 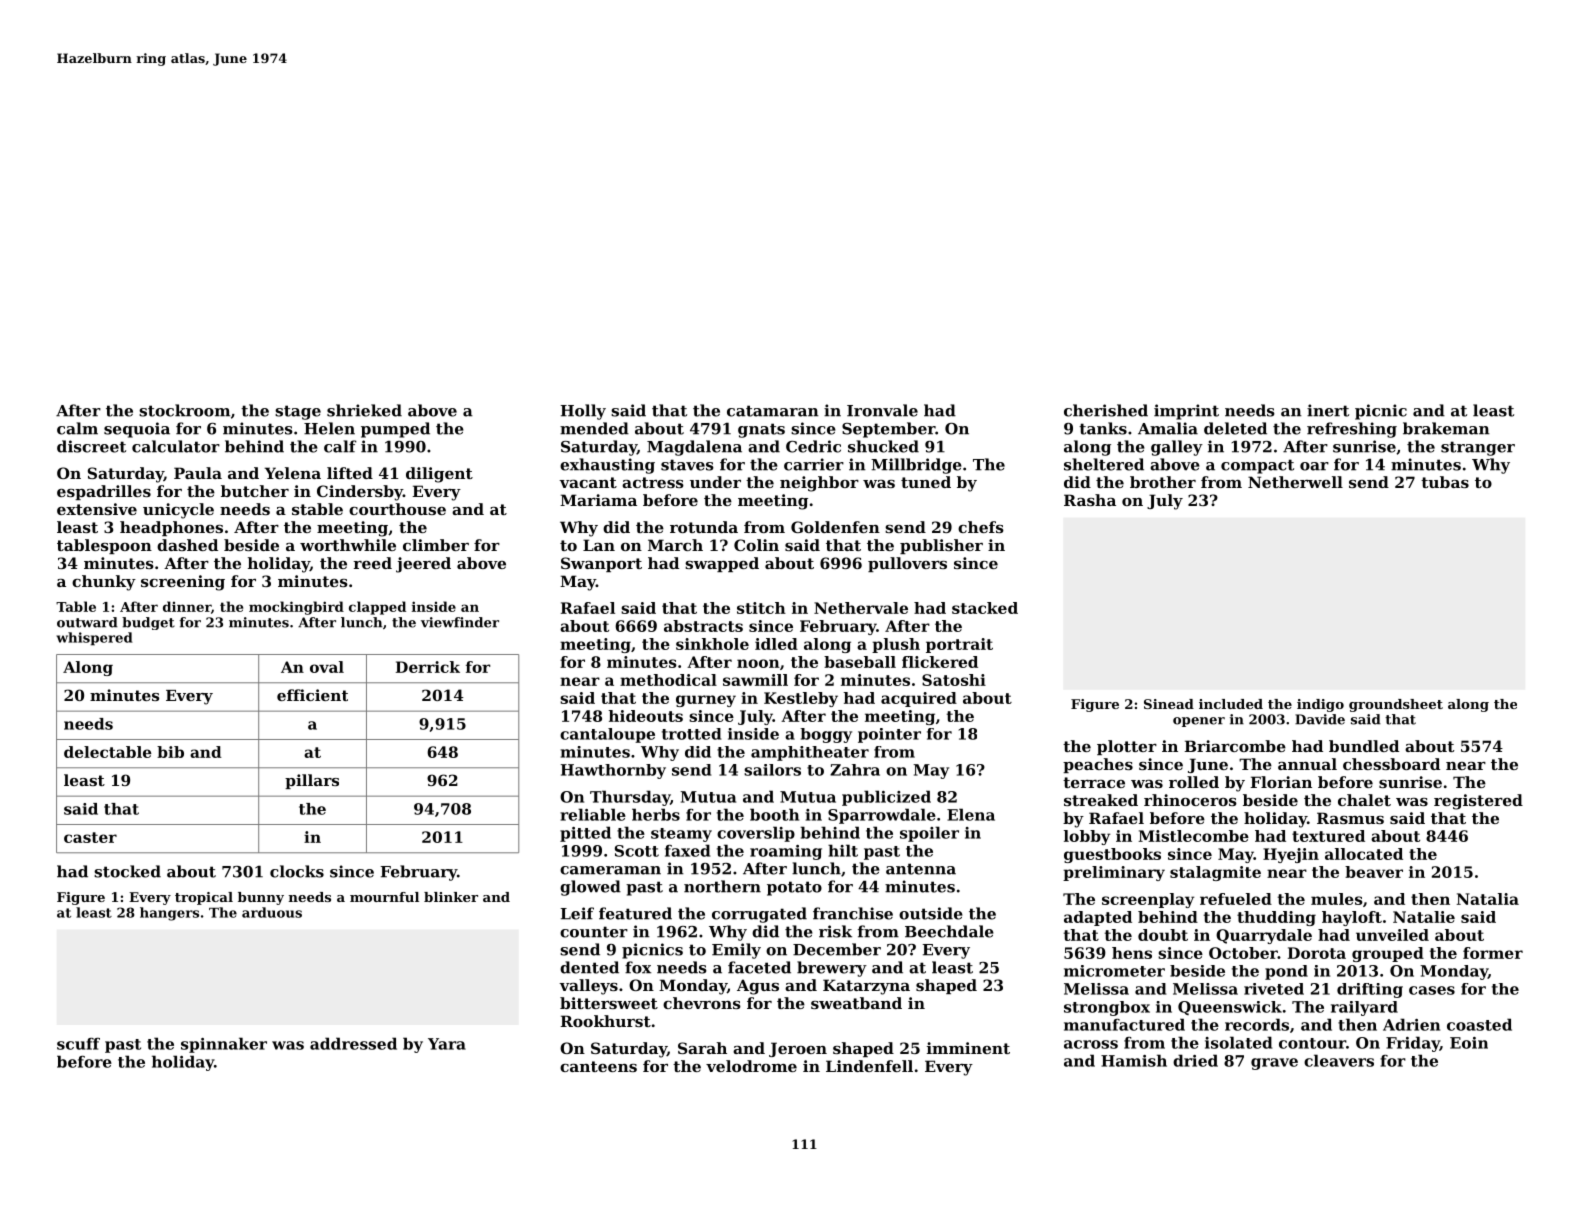 I want to click on Emily, so click(x=736, y=951).
